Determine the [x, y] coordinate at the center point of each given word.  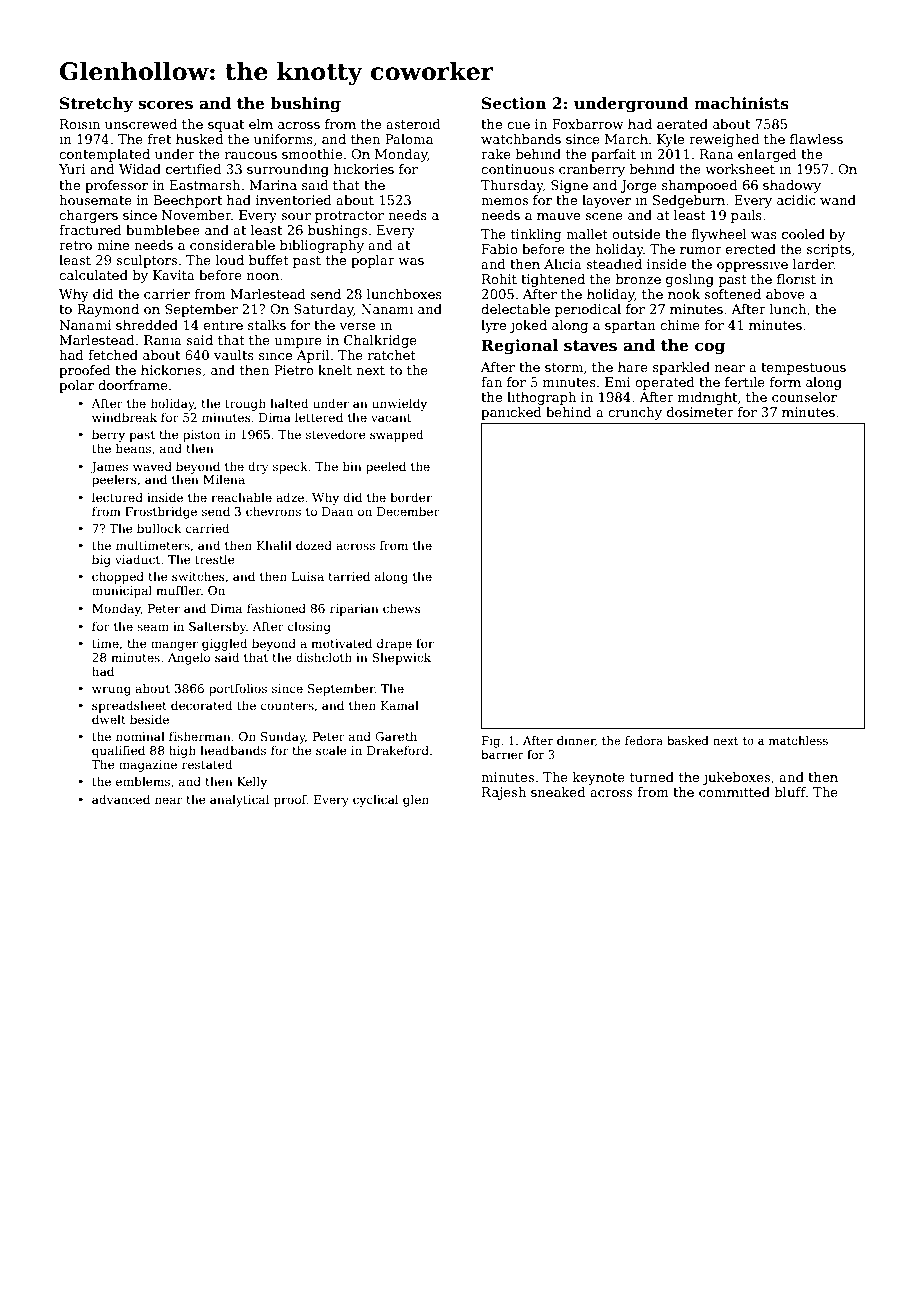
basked [688, 740]
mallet [587, 234]
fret [159, 139]
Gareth [396, 736]
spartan [630, 327]
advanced [121, 799]
